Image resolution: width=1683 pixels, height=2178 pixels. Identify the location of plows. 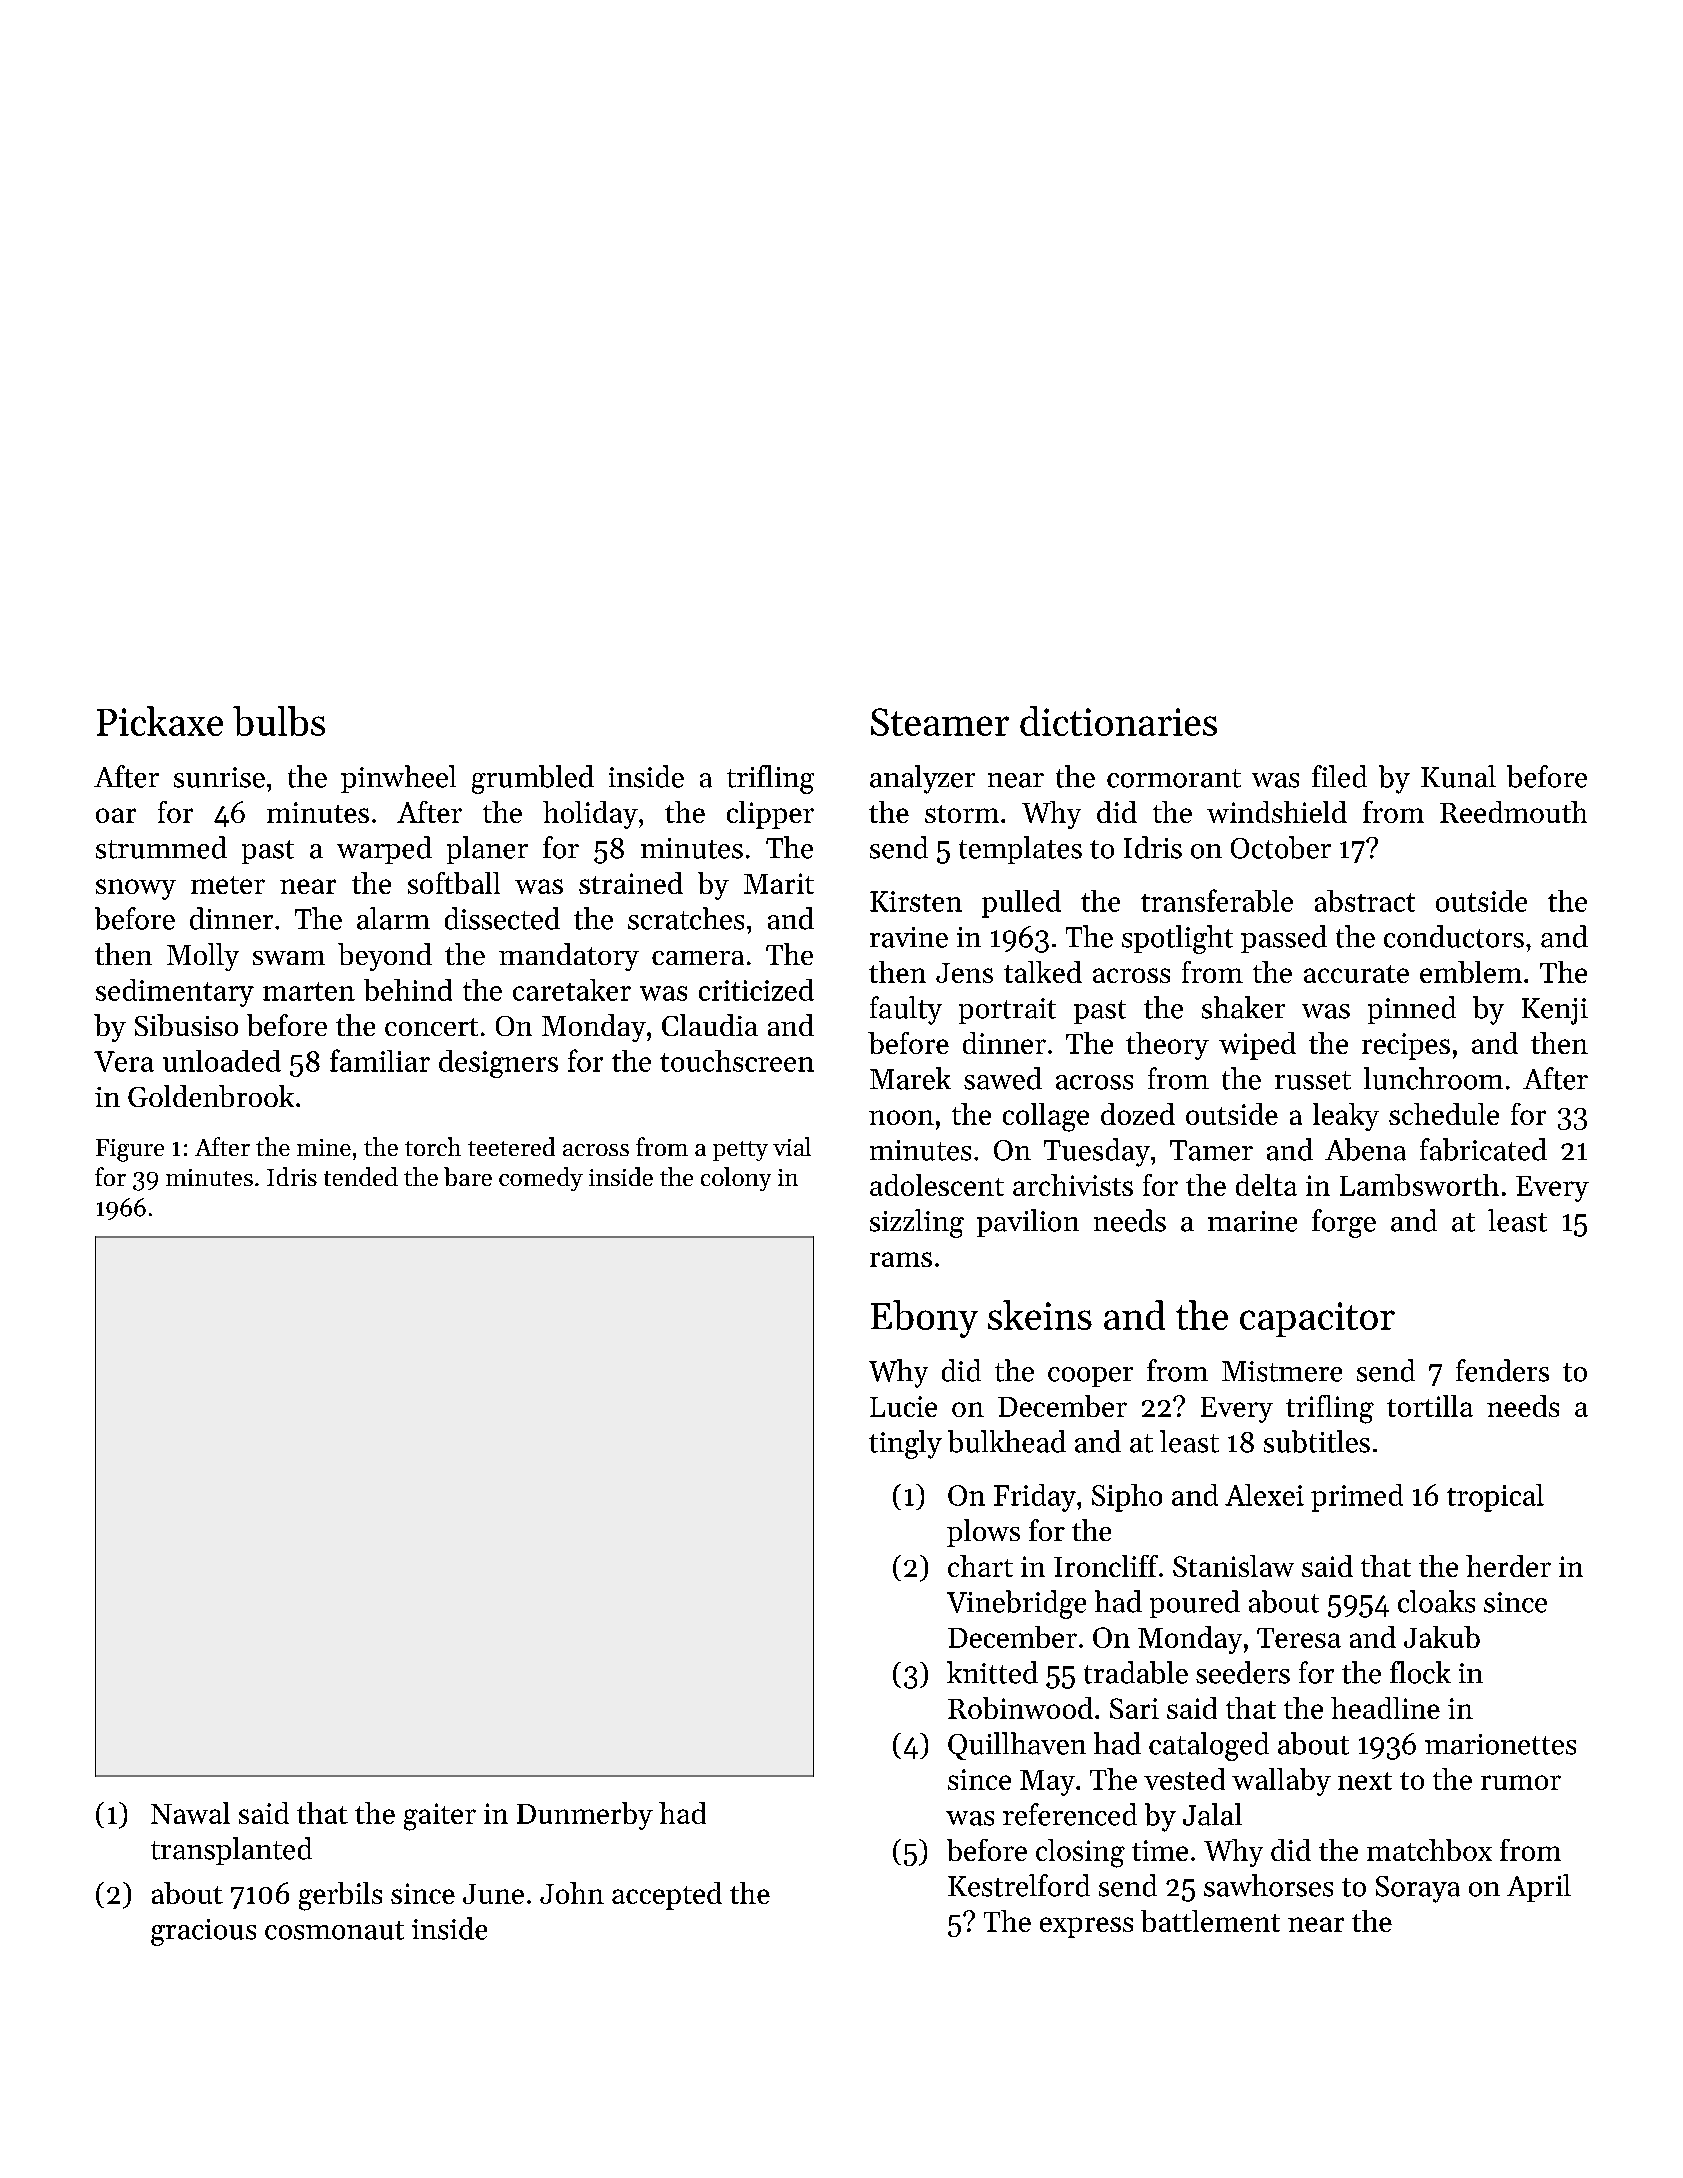
(983, 1533).
